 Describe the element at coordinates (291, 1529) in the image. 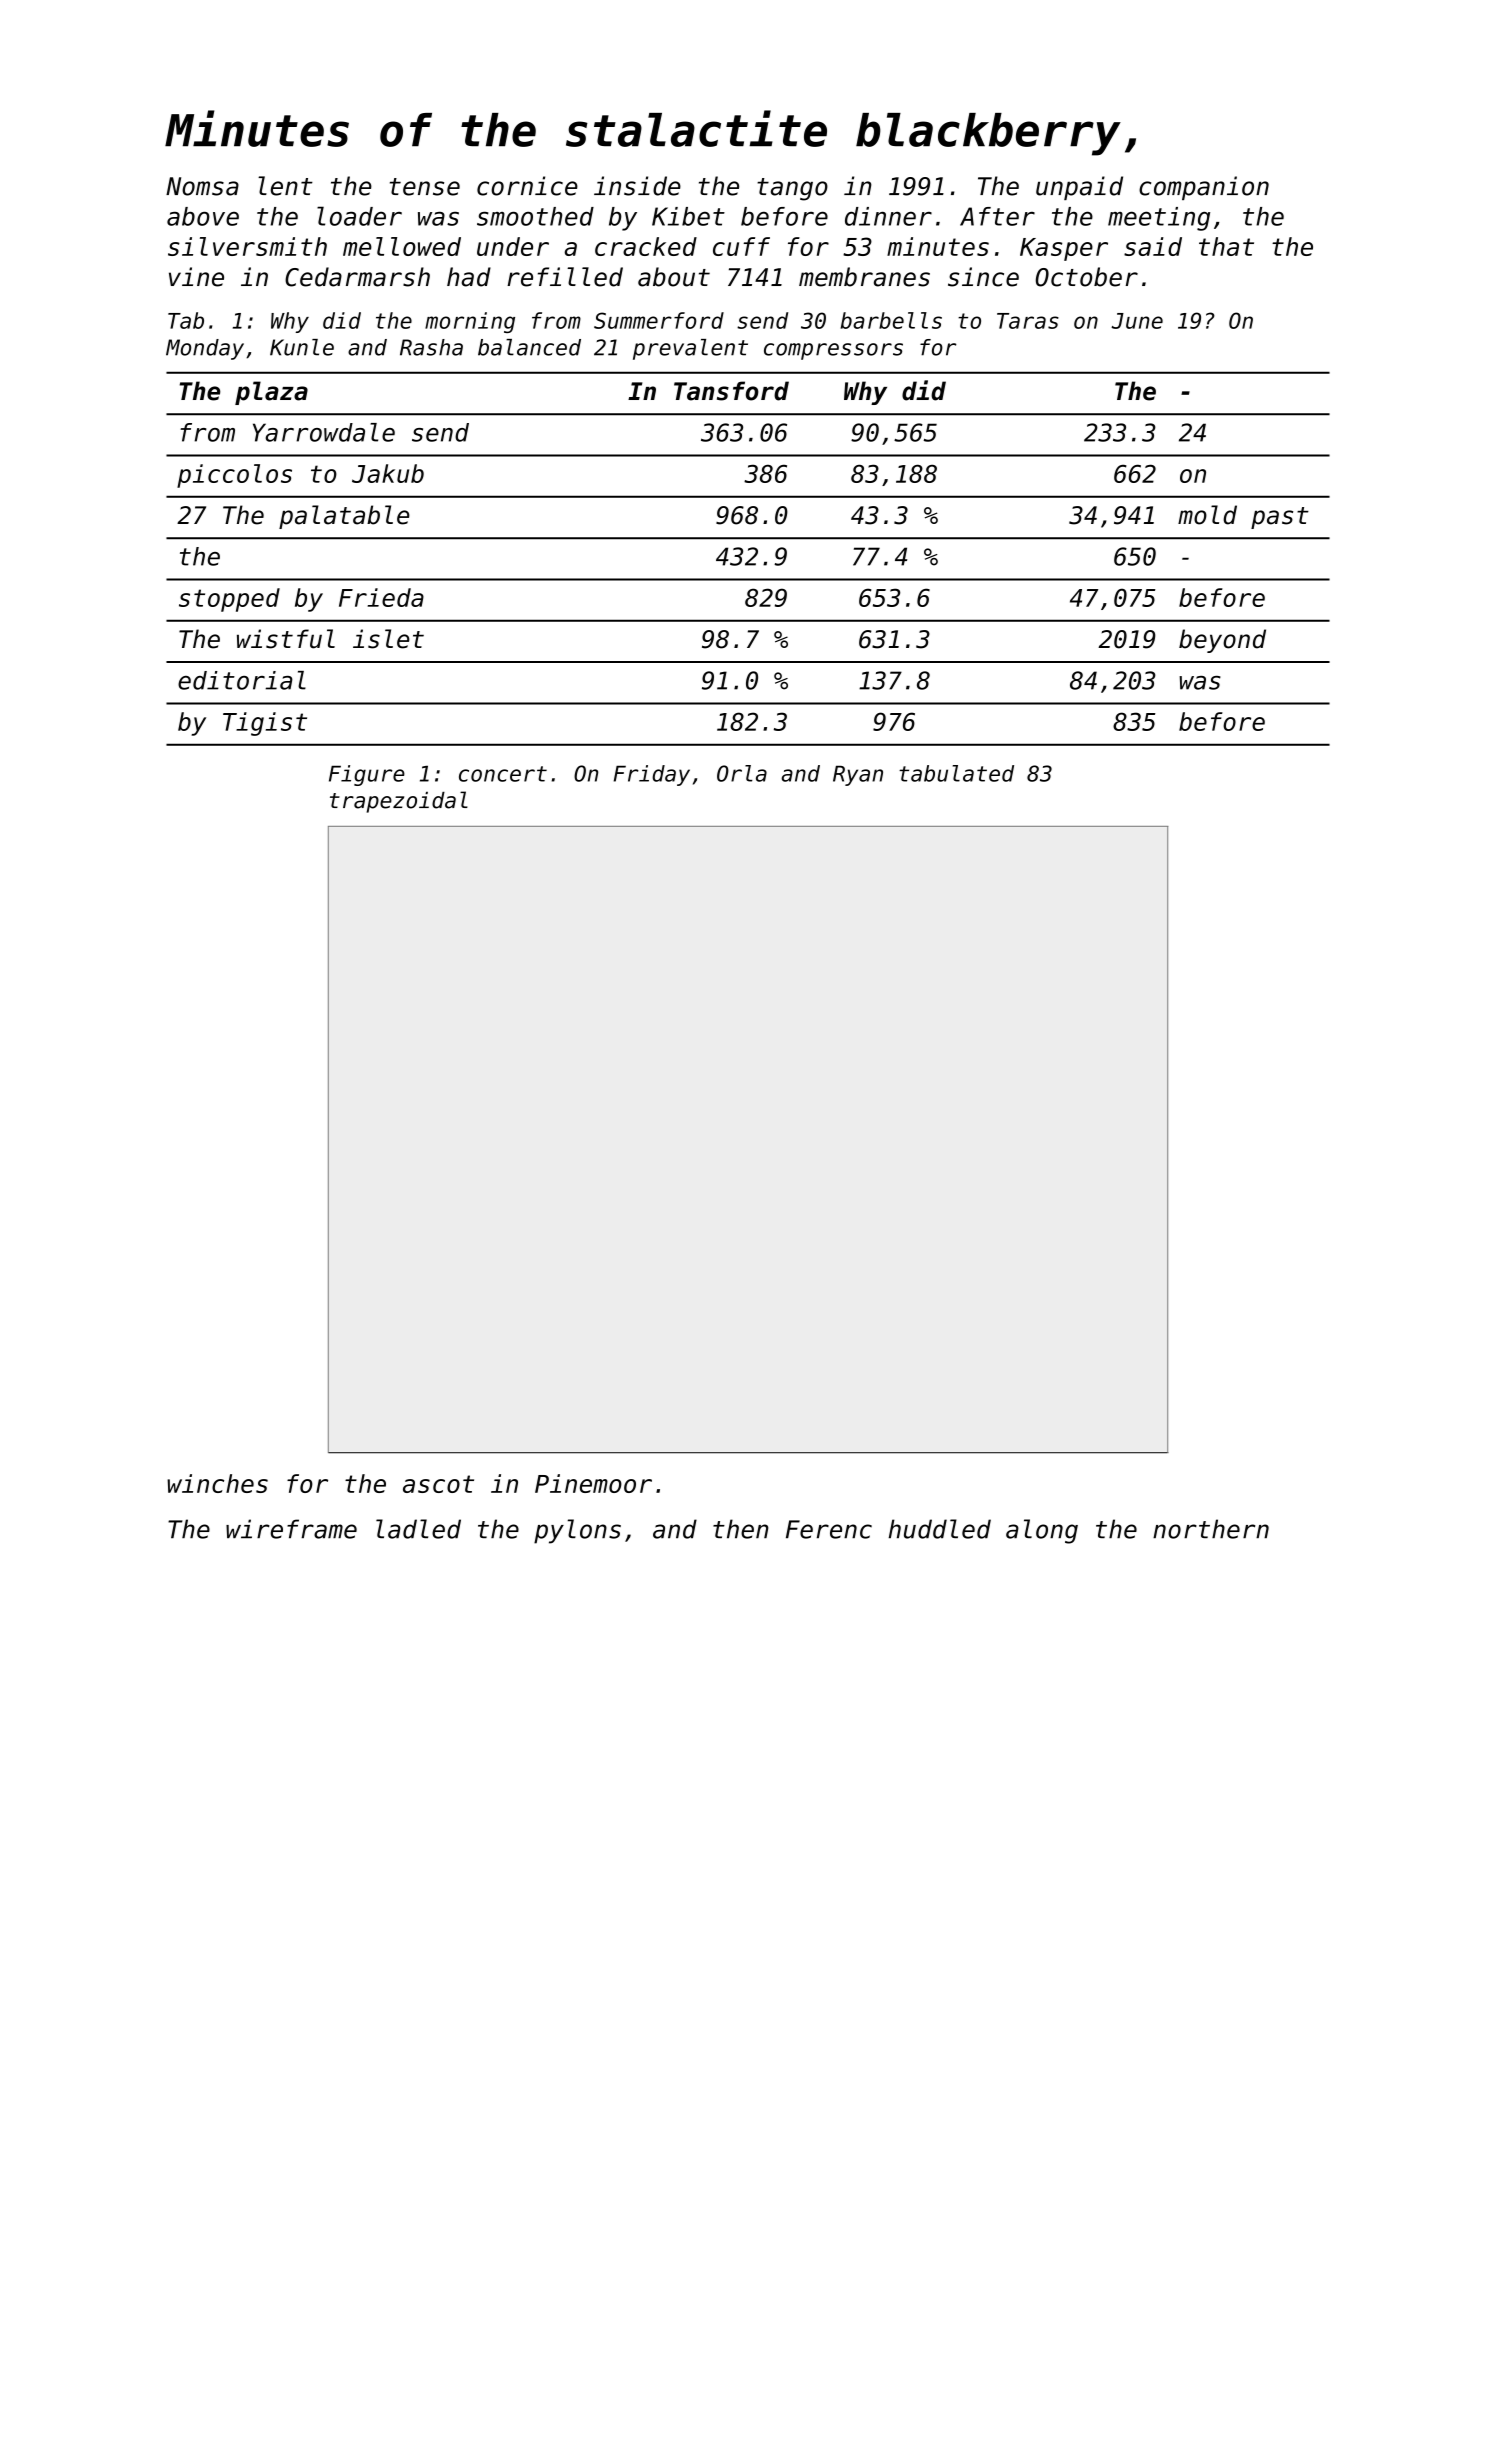

I see `wireframe` at that location.
